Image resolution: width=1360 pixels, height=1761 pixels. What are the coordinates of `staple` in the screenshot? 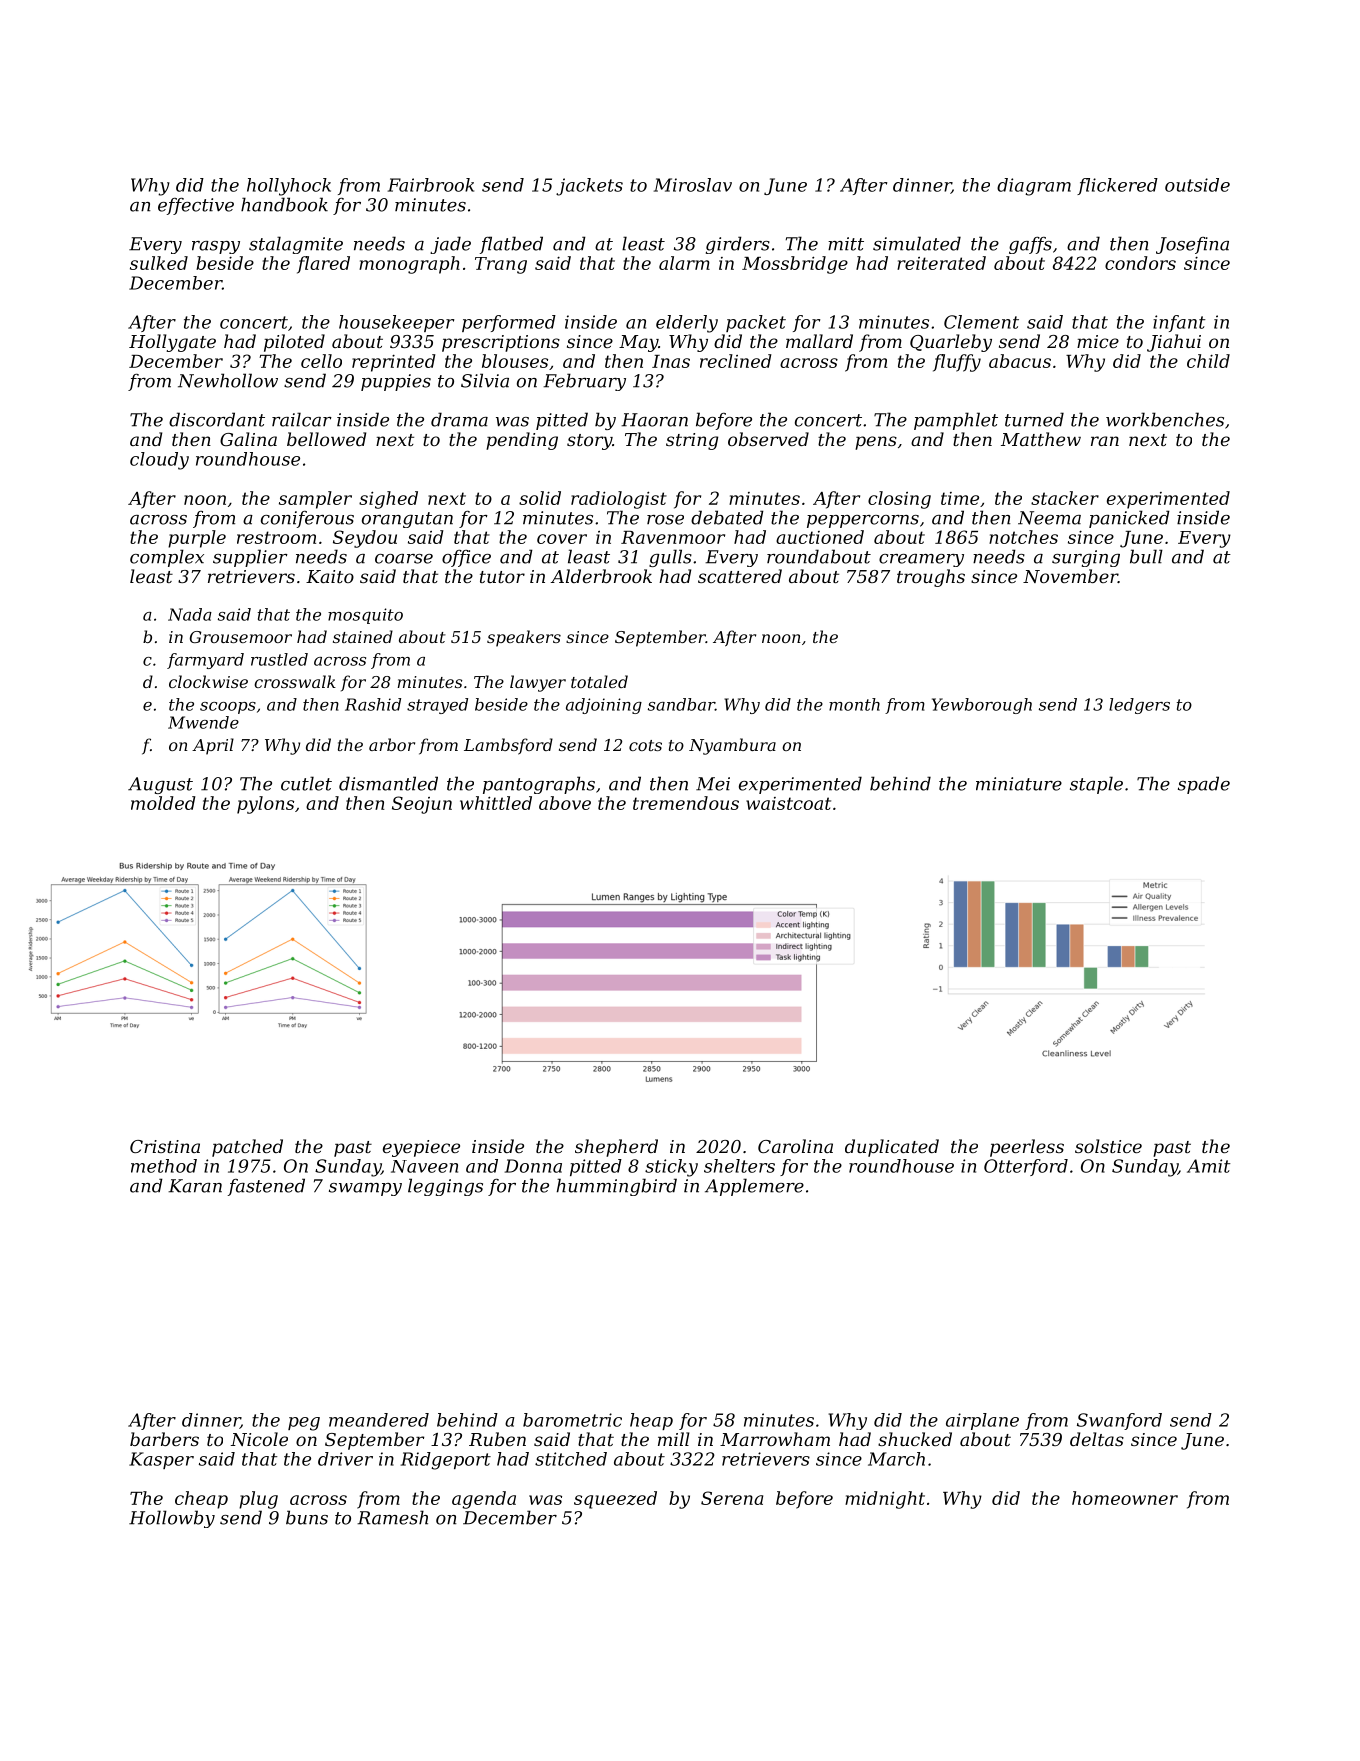 It's located at (1096, 785).
